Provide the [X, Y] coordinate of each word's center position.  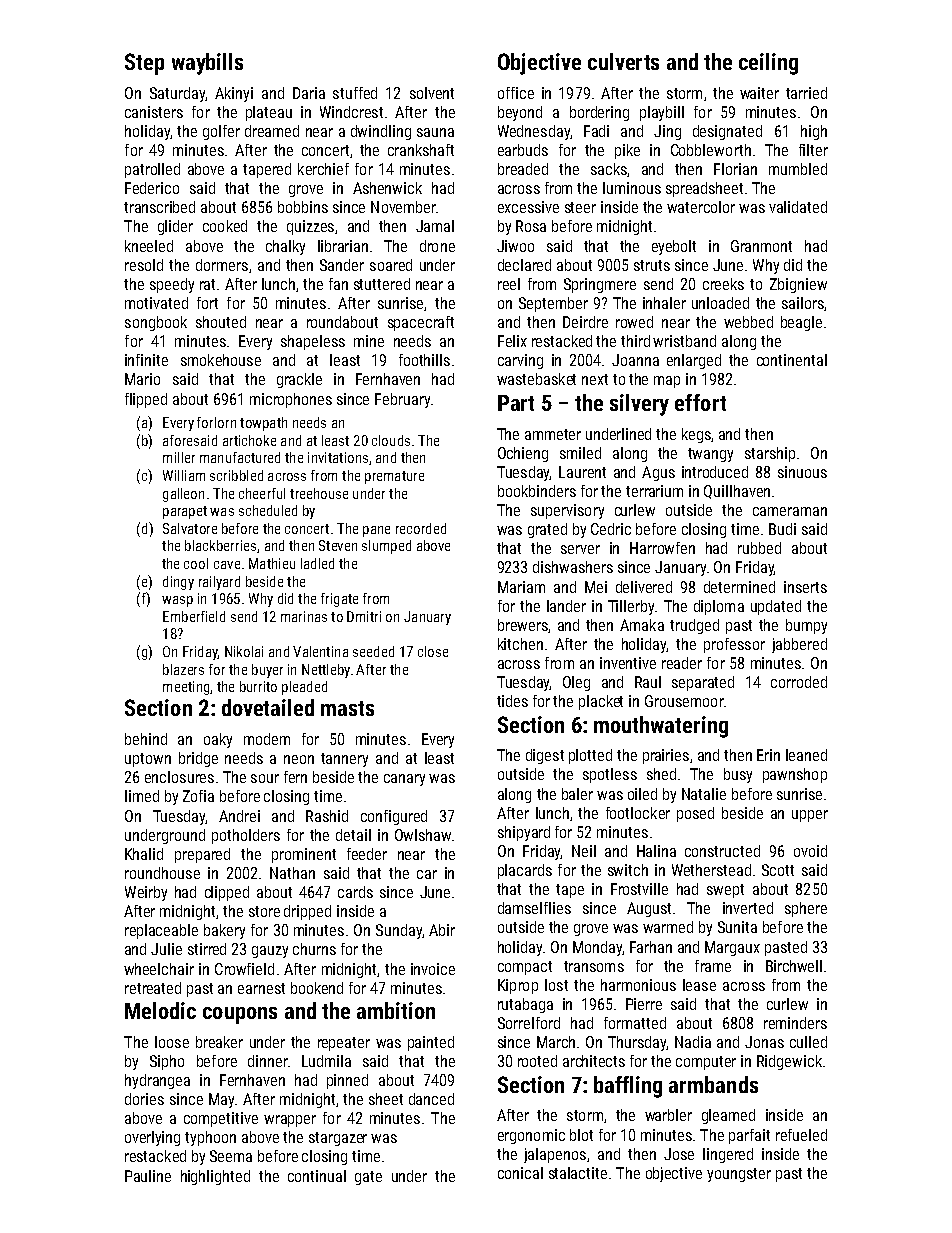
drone [437, 246]
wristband [684, 341]
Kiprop [518, 986]
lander [566, 606]
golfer [221, 132]
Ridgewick [789, 1062]
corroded [799, 682]
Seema [231, 1156]
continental [792, 360]
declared [524, 265]
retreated [153, 988]
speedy [172, 285]
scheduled [268, 510]
